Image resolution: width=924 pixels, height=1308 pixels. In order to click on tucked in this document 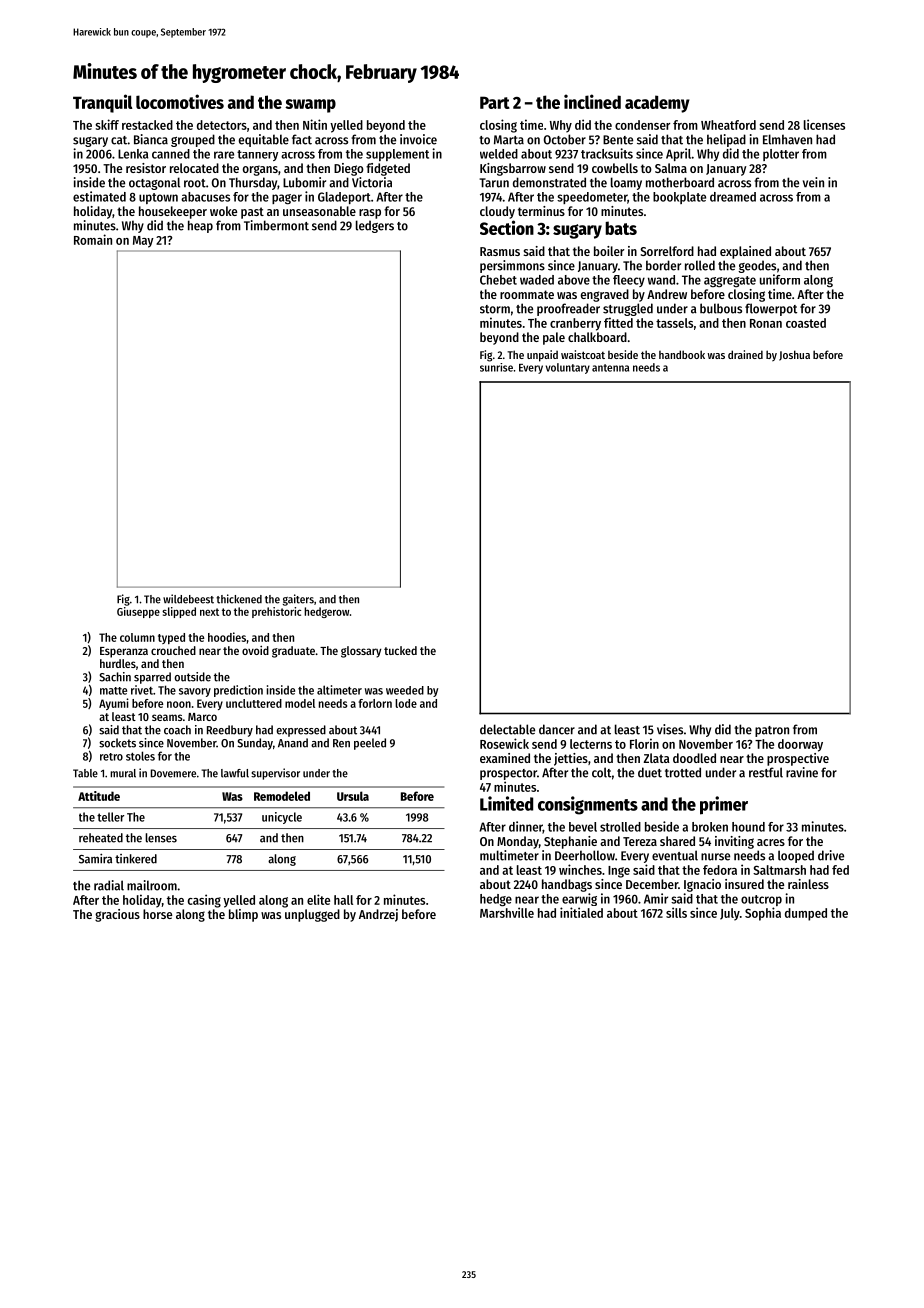, I will do `click(400, 650)`.
